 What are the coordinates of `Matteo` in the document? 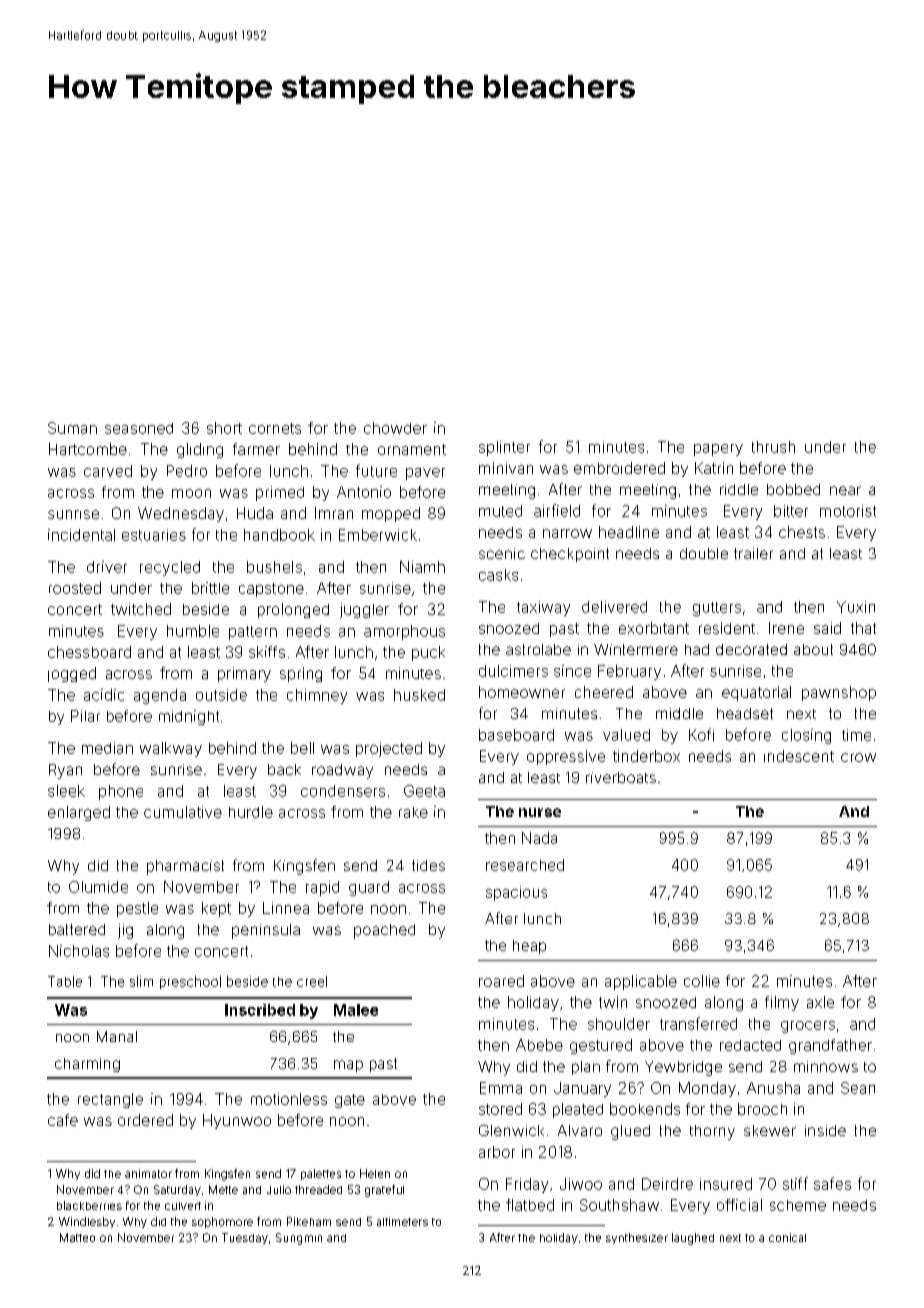 It's located at (77, 1237).
